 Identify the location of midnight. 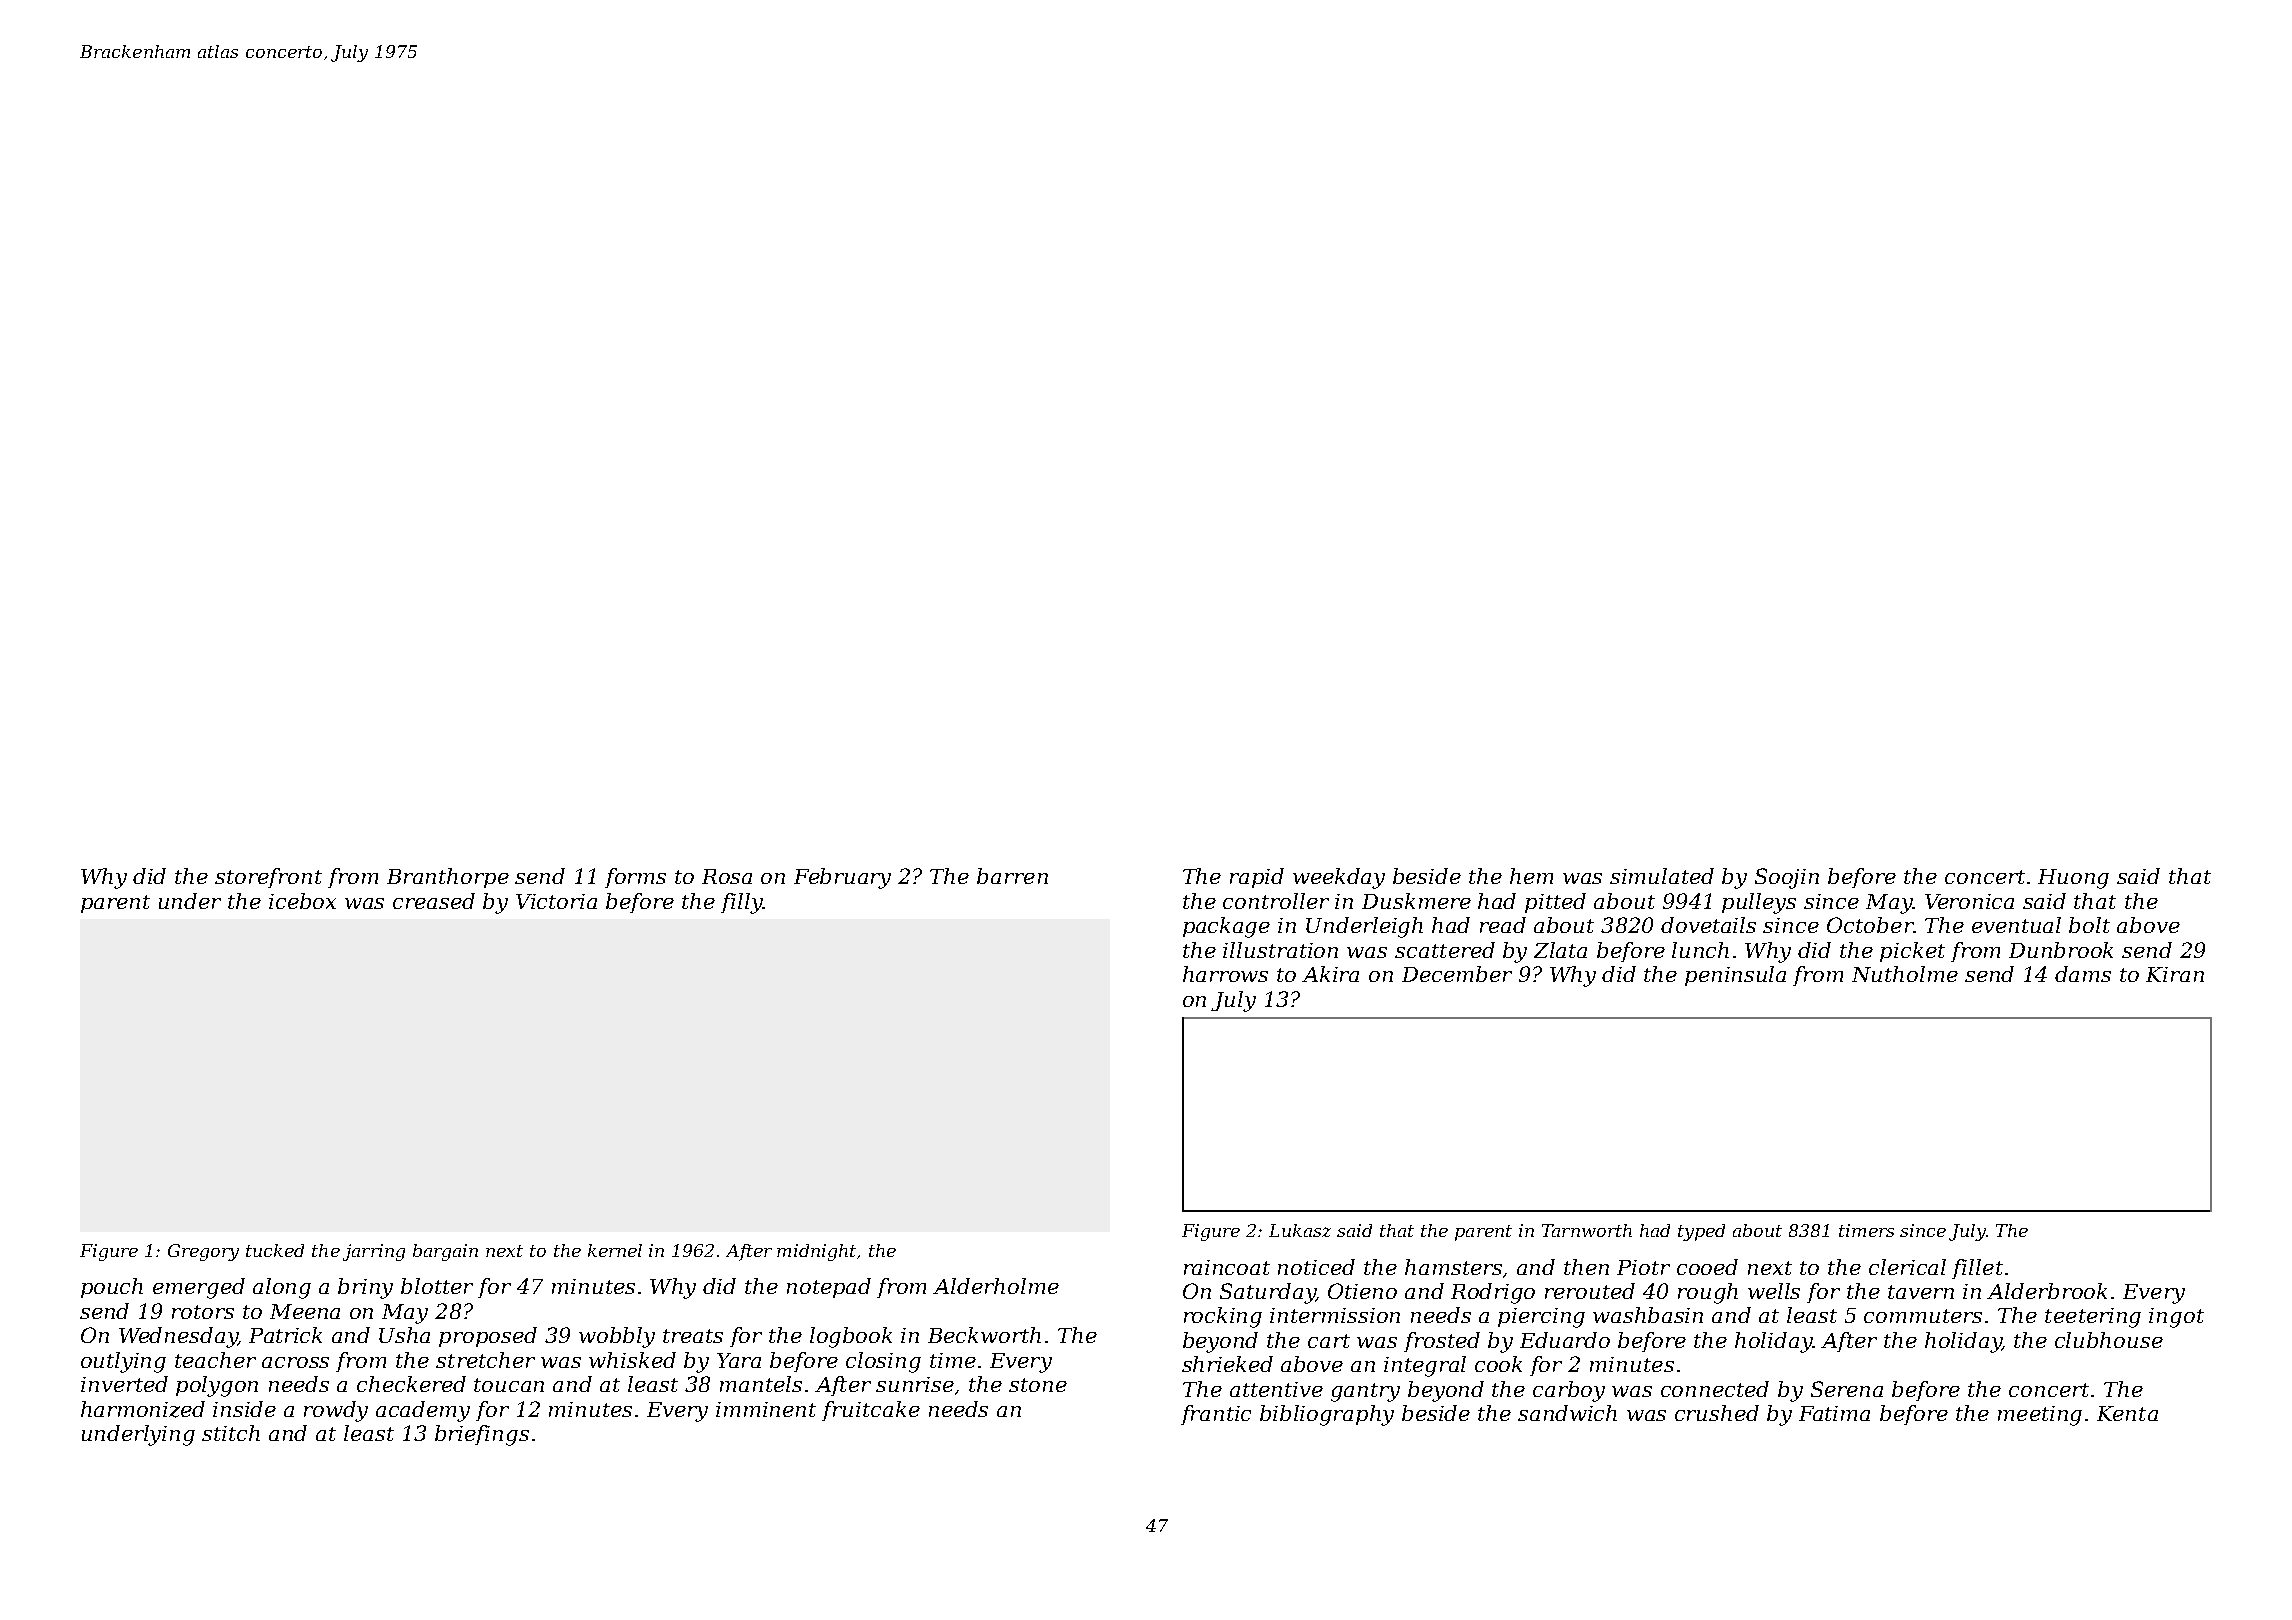
(816, 1252).
